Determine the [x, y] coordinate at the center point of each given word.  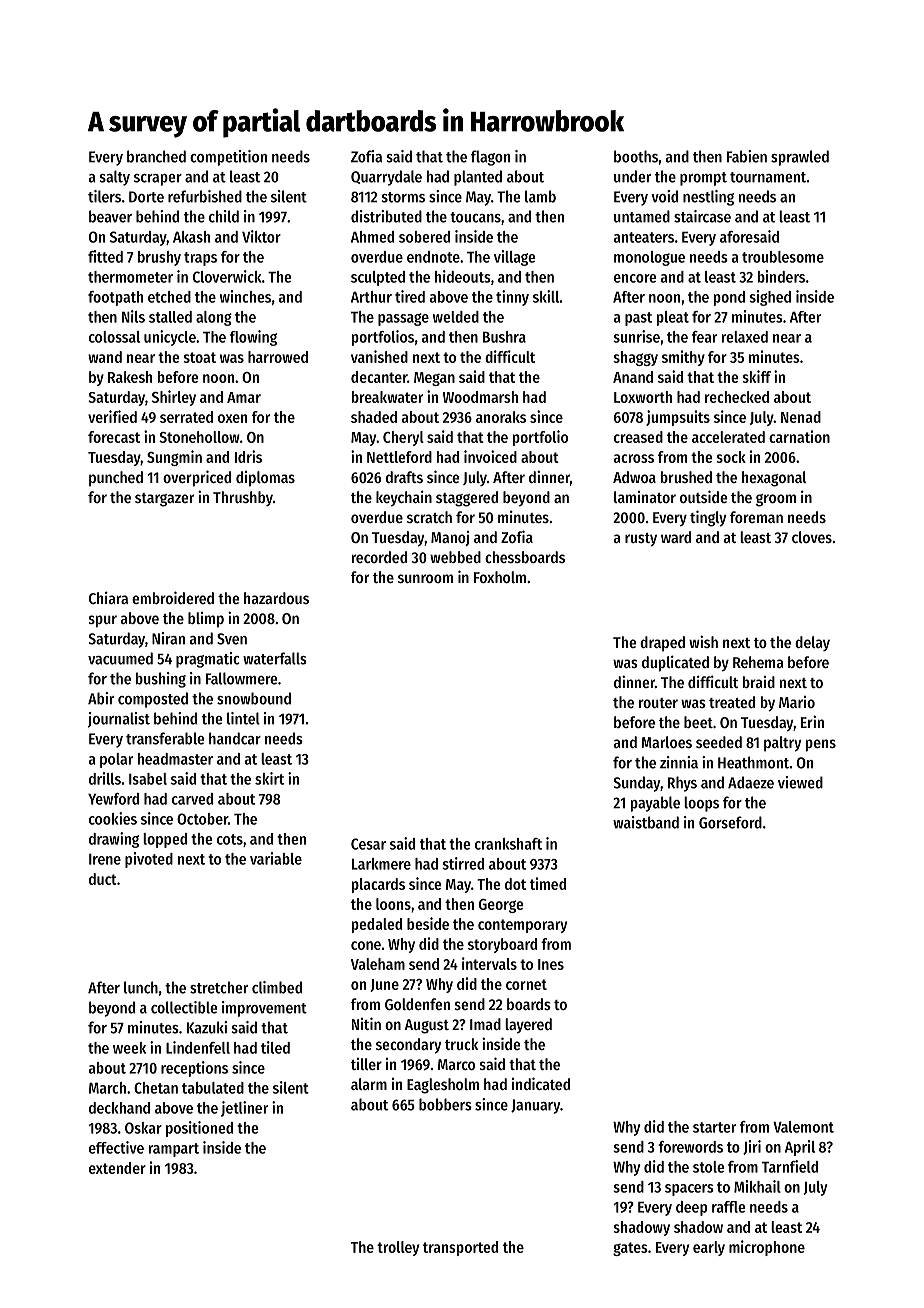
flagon [490, 158]
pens [821, 745]
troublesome [783, 257]
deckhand [119, 1108]
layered [528, 1025]
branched [156, 156]
